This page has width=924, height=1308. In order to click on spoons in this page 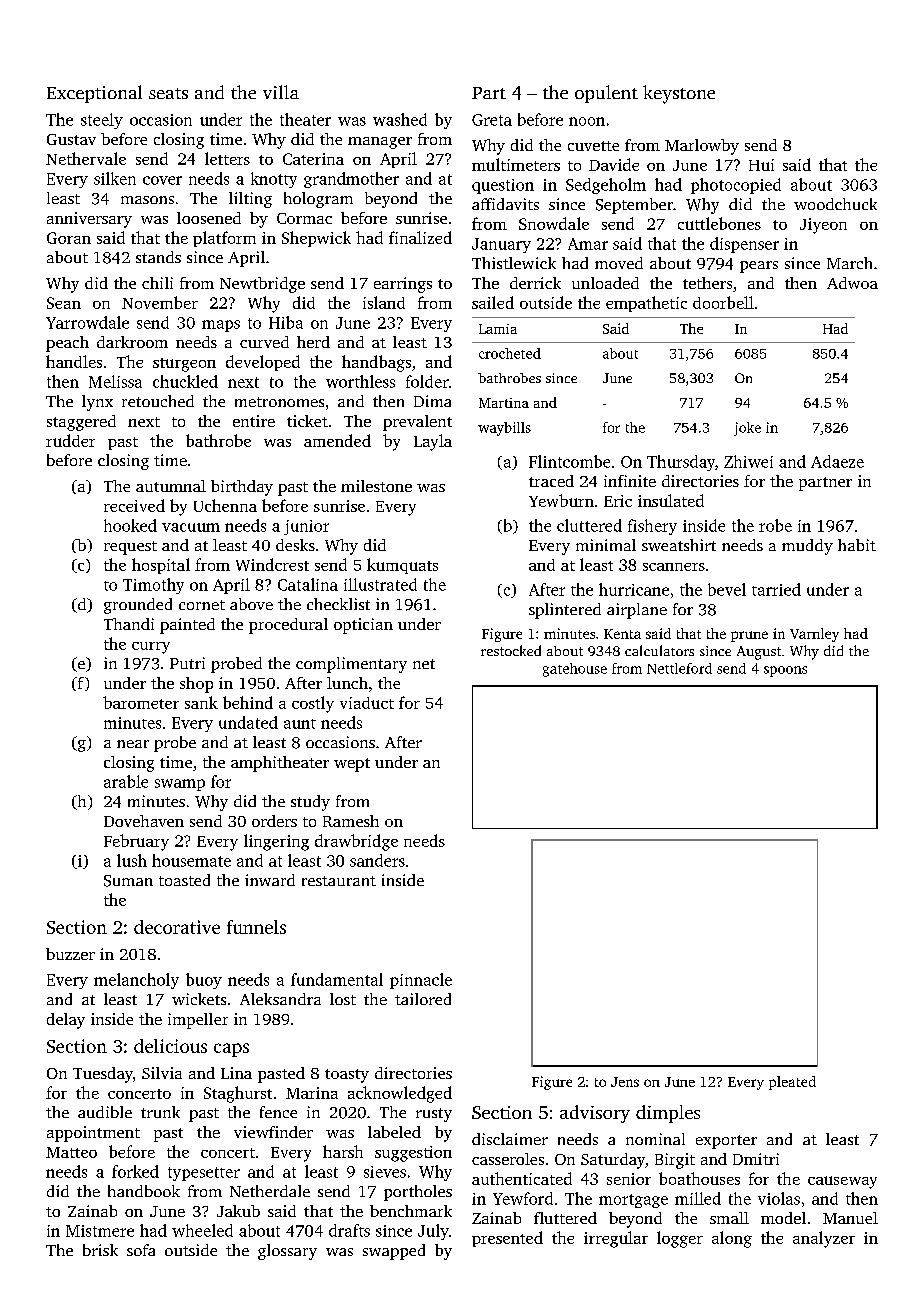, I will do `click(785, 671)`.
